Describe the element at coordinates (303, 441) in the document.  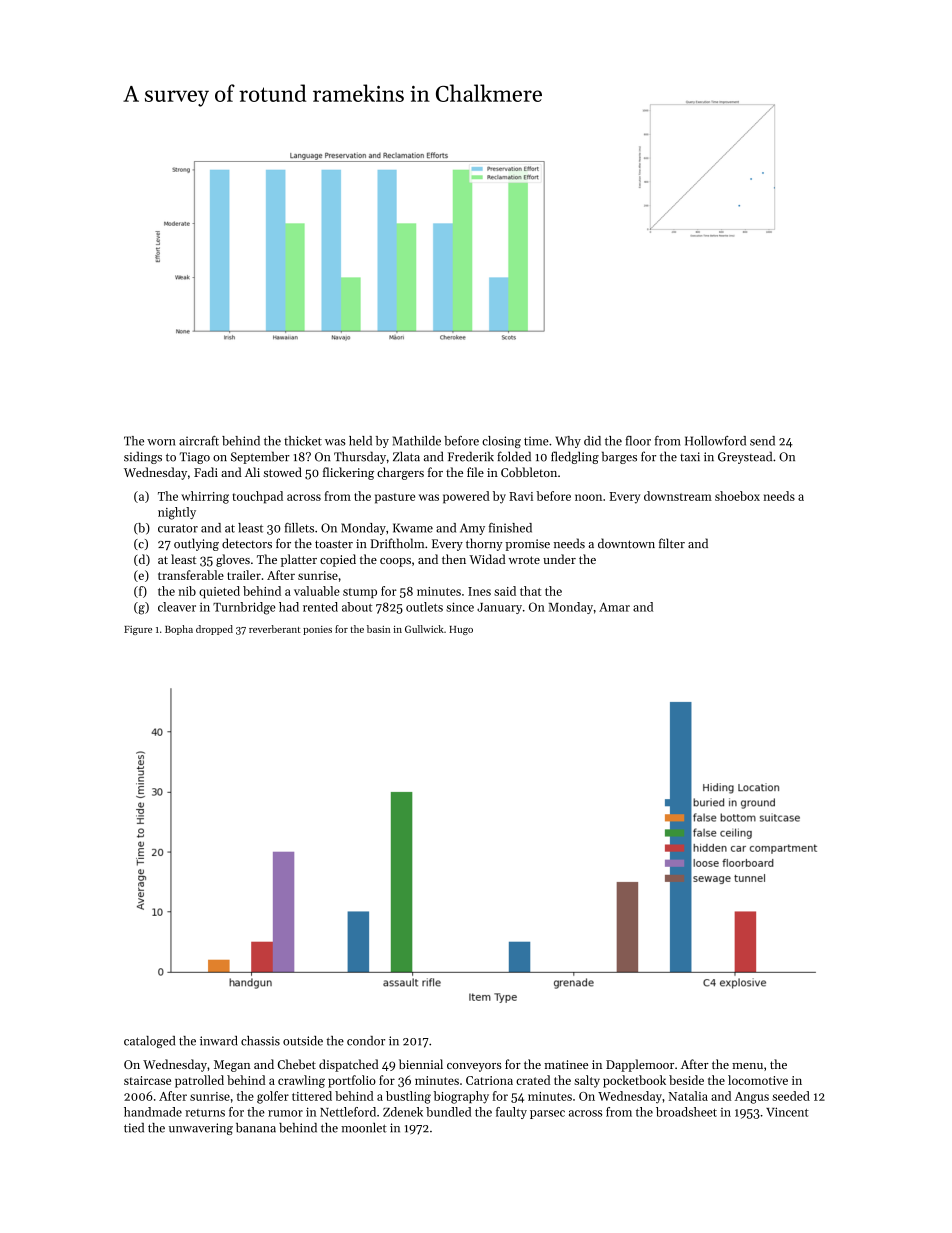
I see `thicket` at that location.
